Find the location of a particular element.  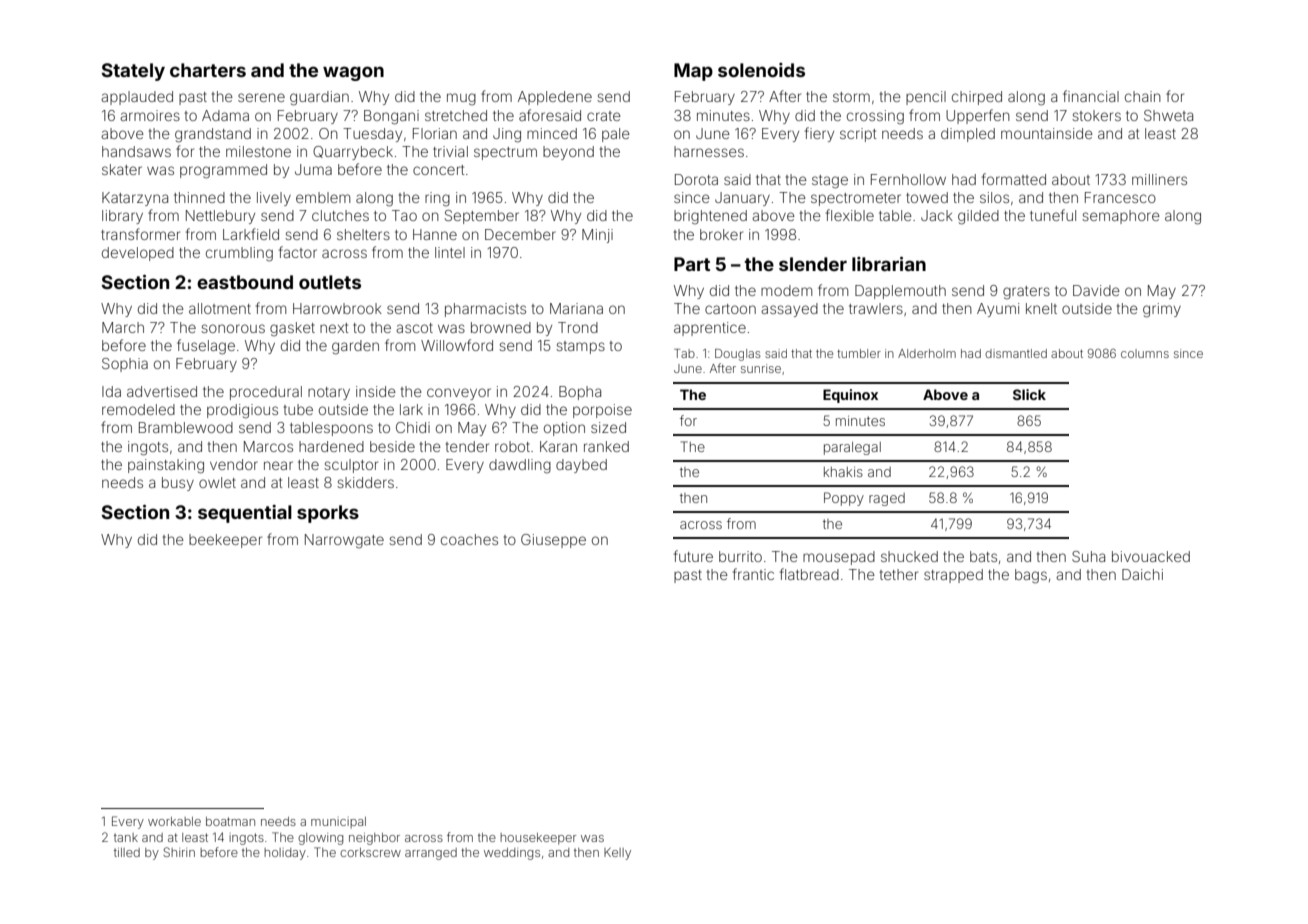

formatted is located at coordinates (1014, 179).
